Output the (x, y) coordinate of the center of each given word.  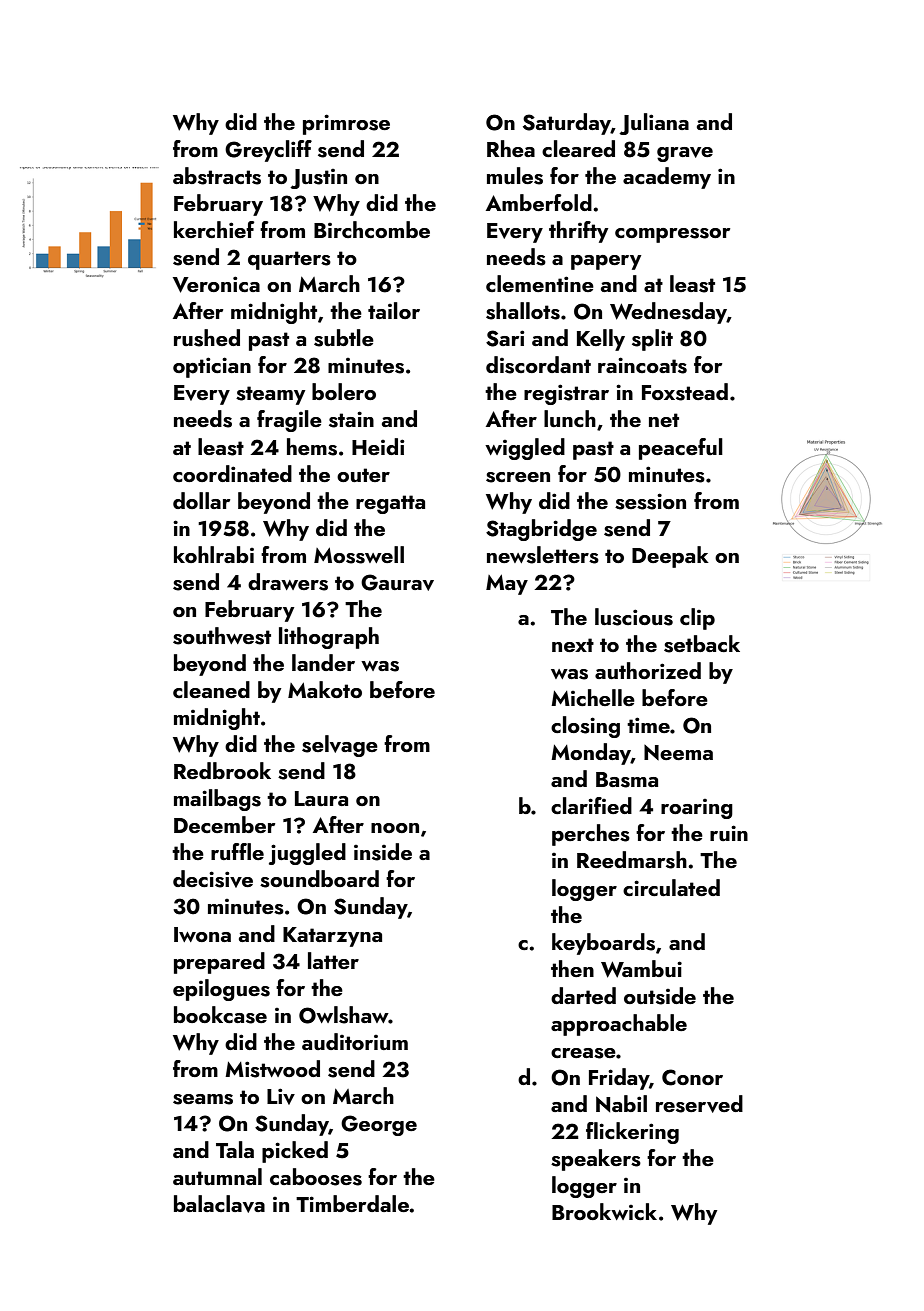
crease (583, 1053)
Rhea (511, 148)
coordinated (232, 473)
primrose (346, 124)
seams (203, 1099)
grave (685, 154)
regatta (390, 504)
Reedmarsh (632, 860)
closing (585, 727)
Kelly (601, 340)
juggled (307, 854)
